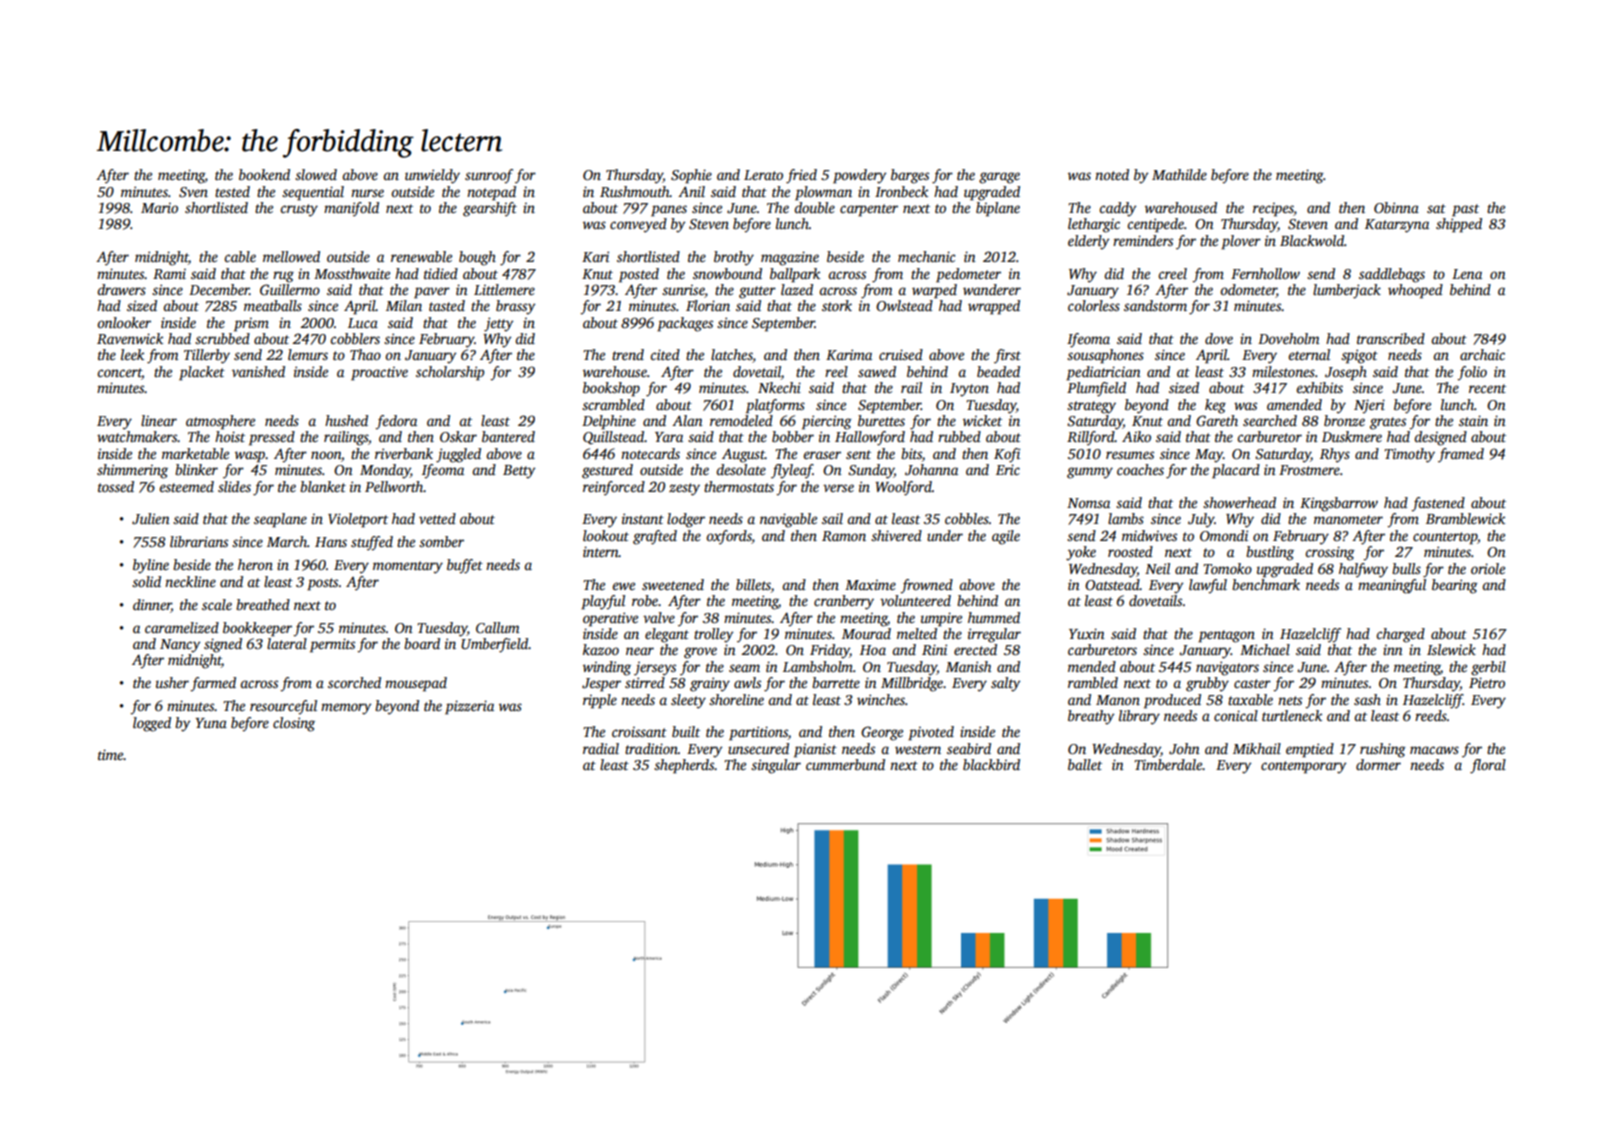 The image size is (1603, 1134). Describe the element at coordinates (116, 486) in the document. I see `tossed` at that location.
